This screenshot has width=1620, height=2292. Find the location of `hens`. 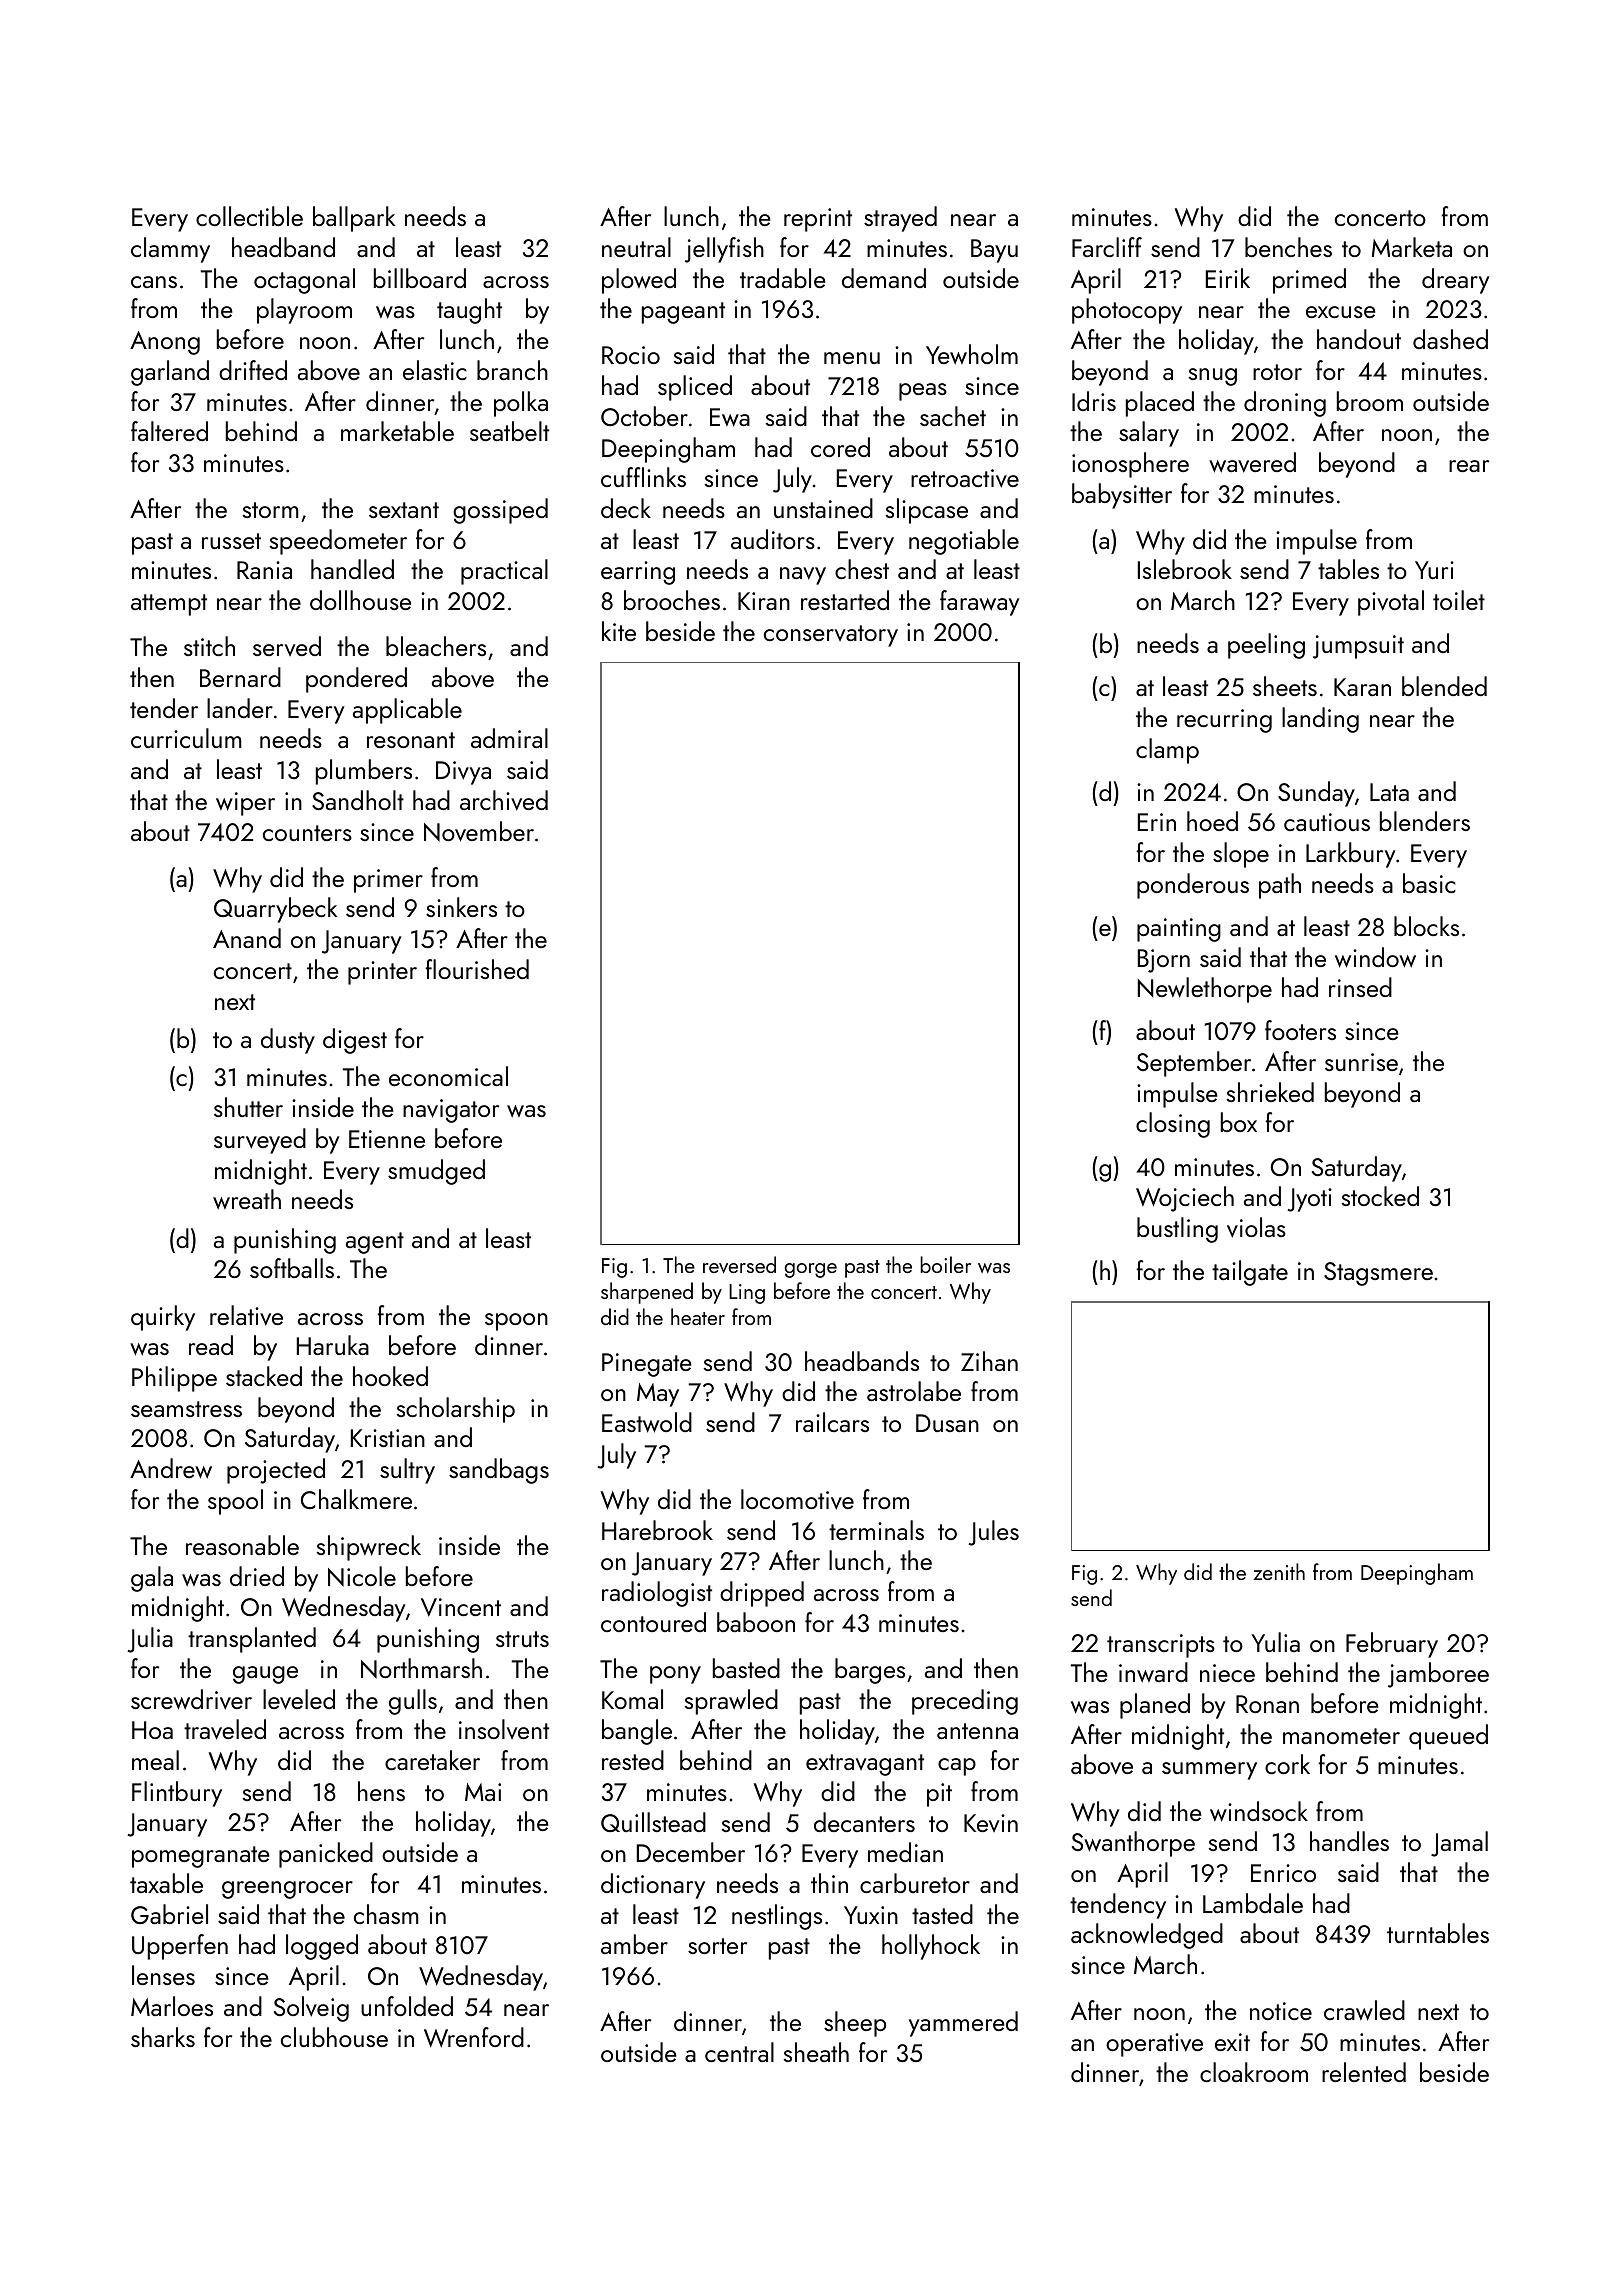

hens is located at coordinates (381, 1791).
